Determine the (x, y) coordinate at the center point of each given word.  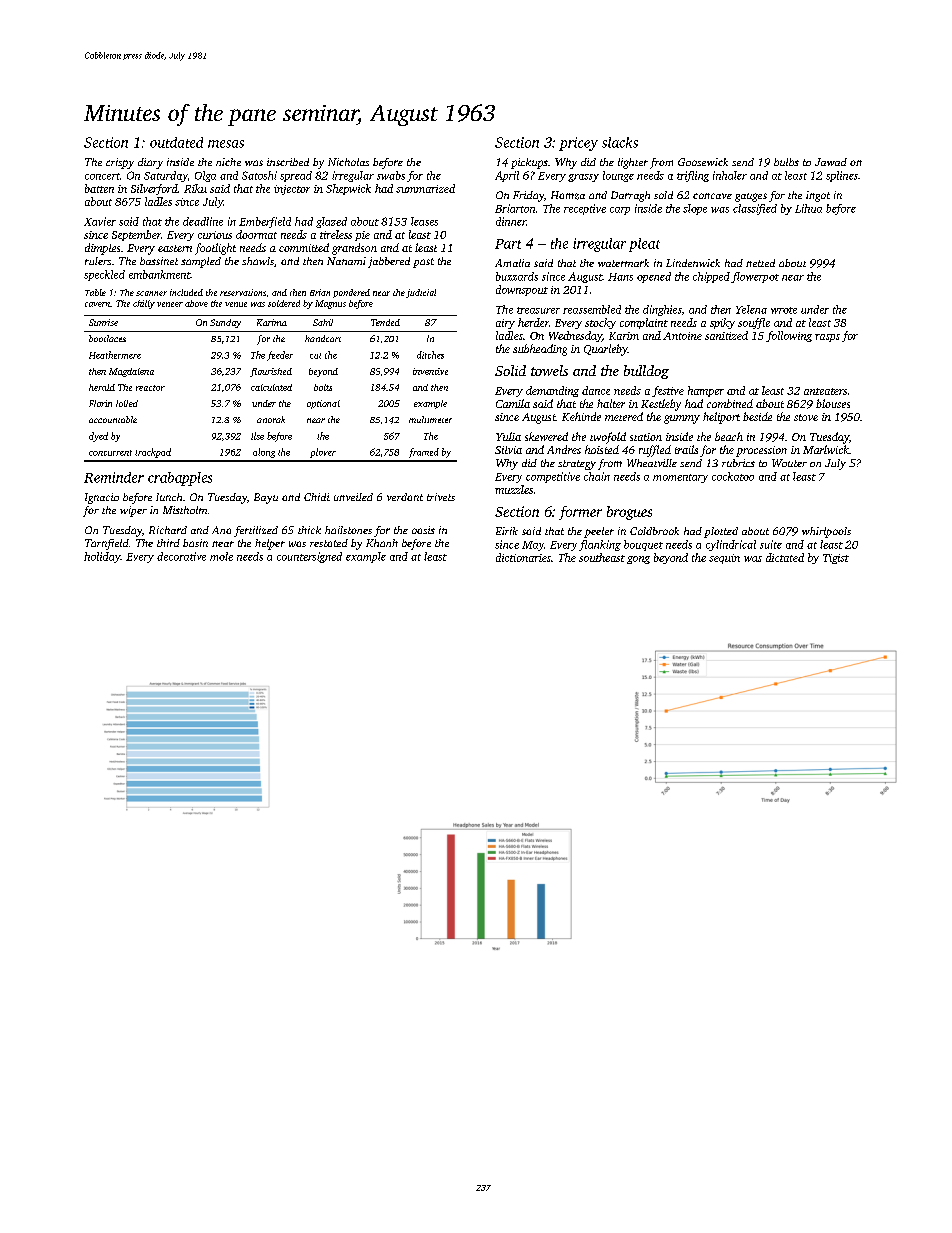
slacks (620, 142)
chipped (711, 277)
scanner (151, 293)
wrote (784, 310)
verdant (405, 497)
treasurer (538, 310)
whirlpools (826, 532)
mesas (226, 144)
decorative (181, 556)
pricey (578, 144)
